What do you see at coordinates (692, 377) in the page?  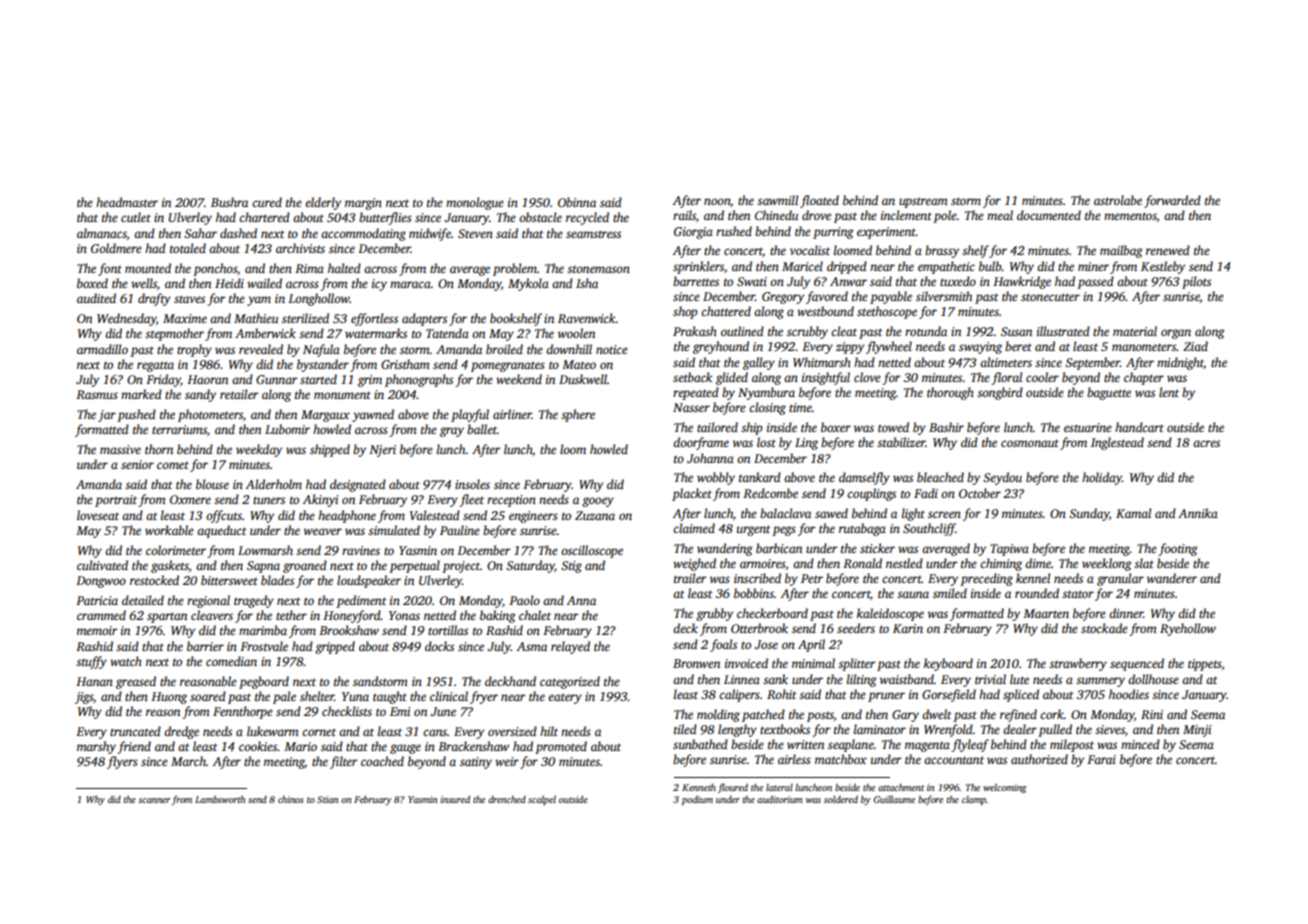 I see `setback` at bounding box center [692, 377].
